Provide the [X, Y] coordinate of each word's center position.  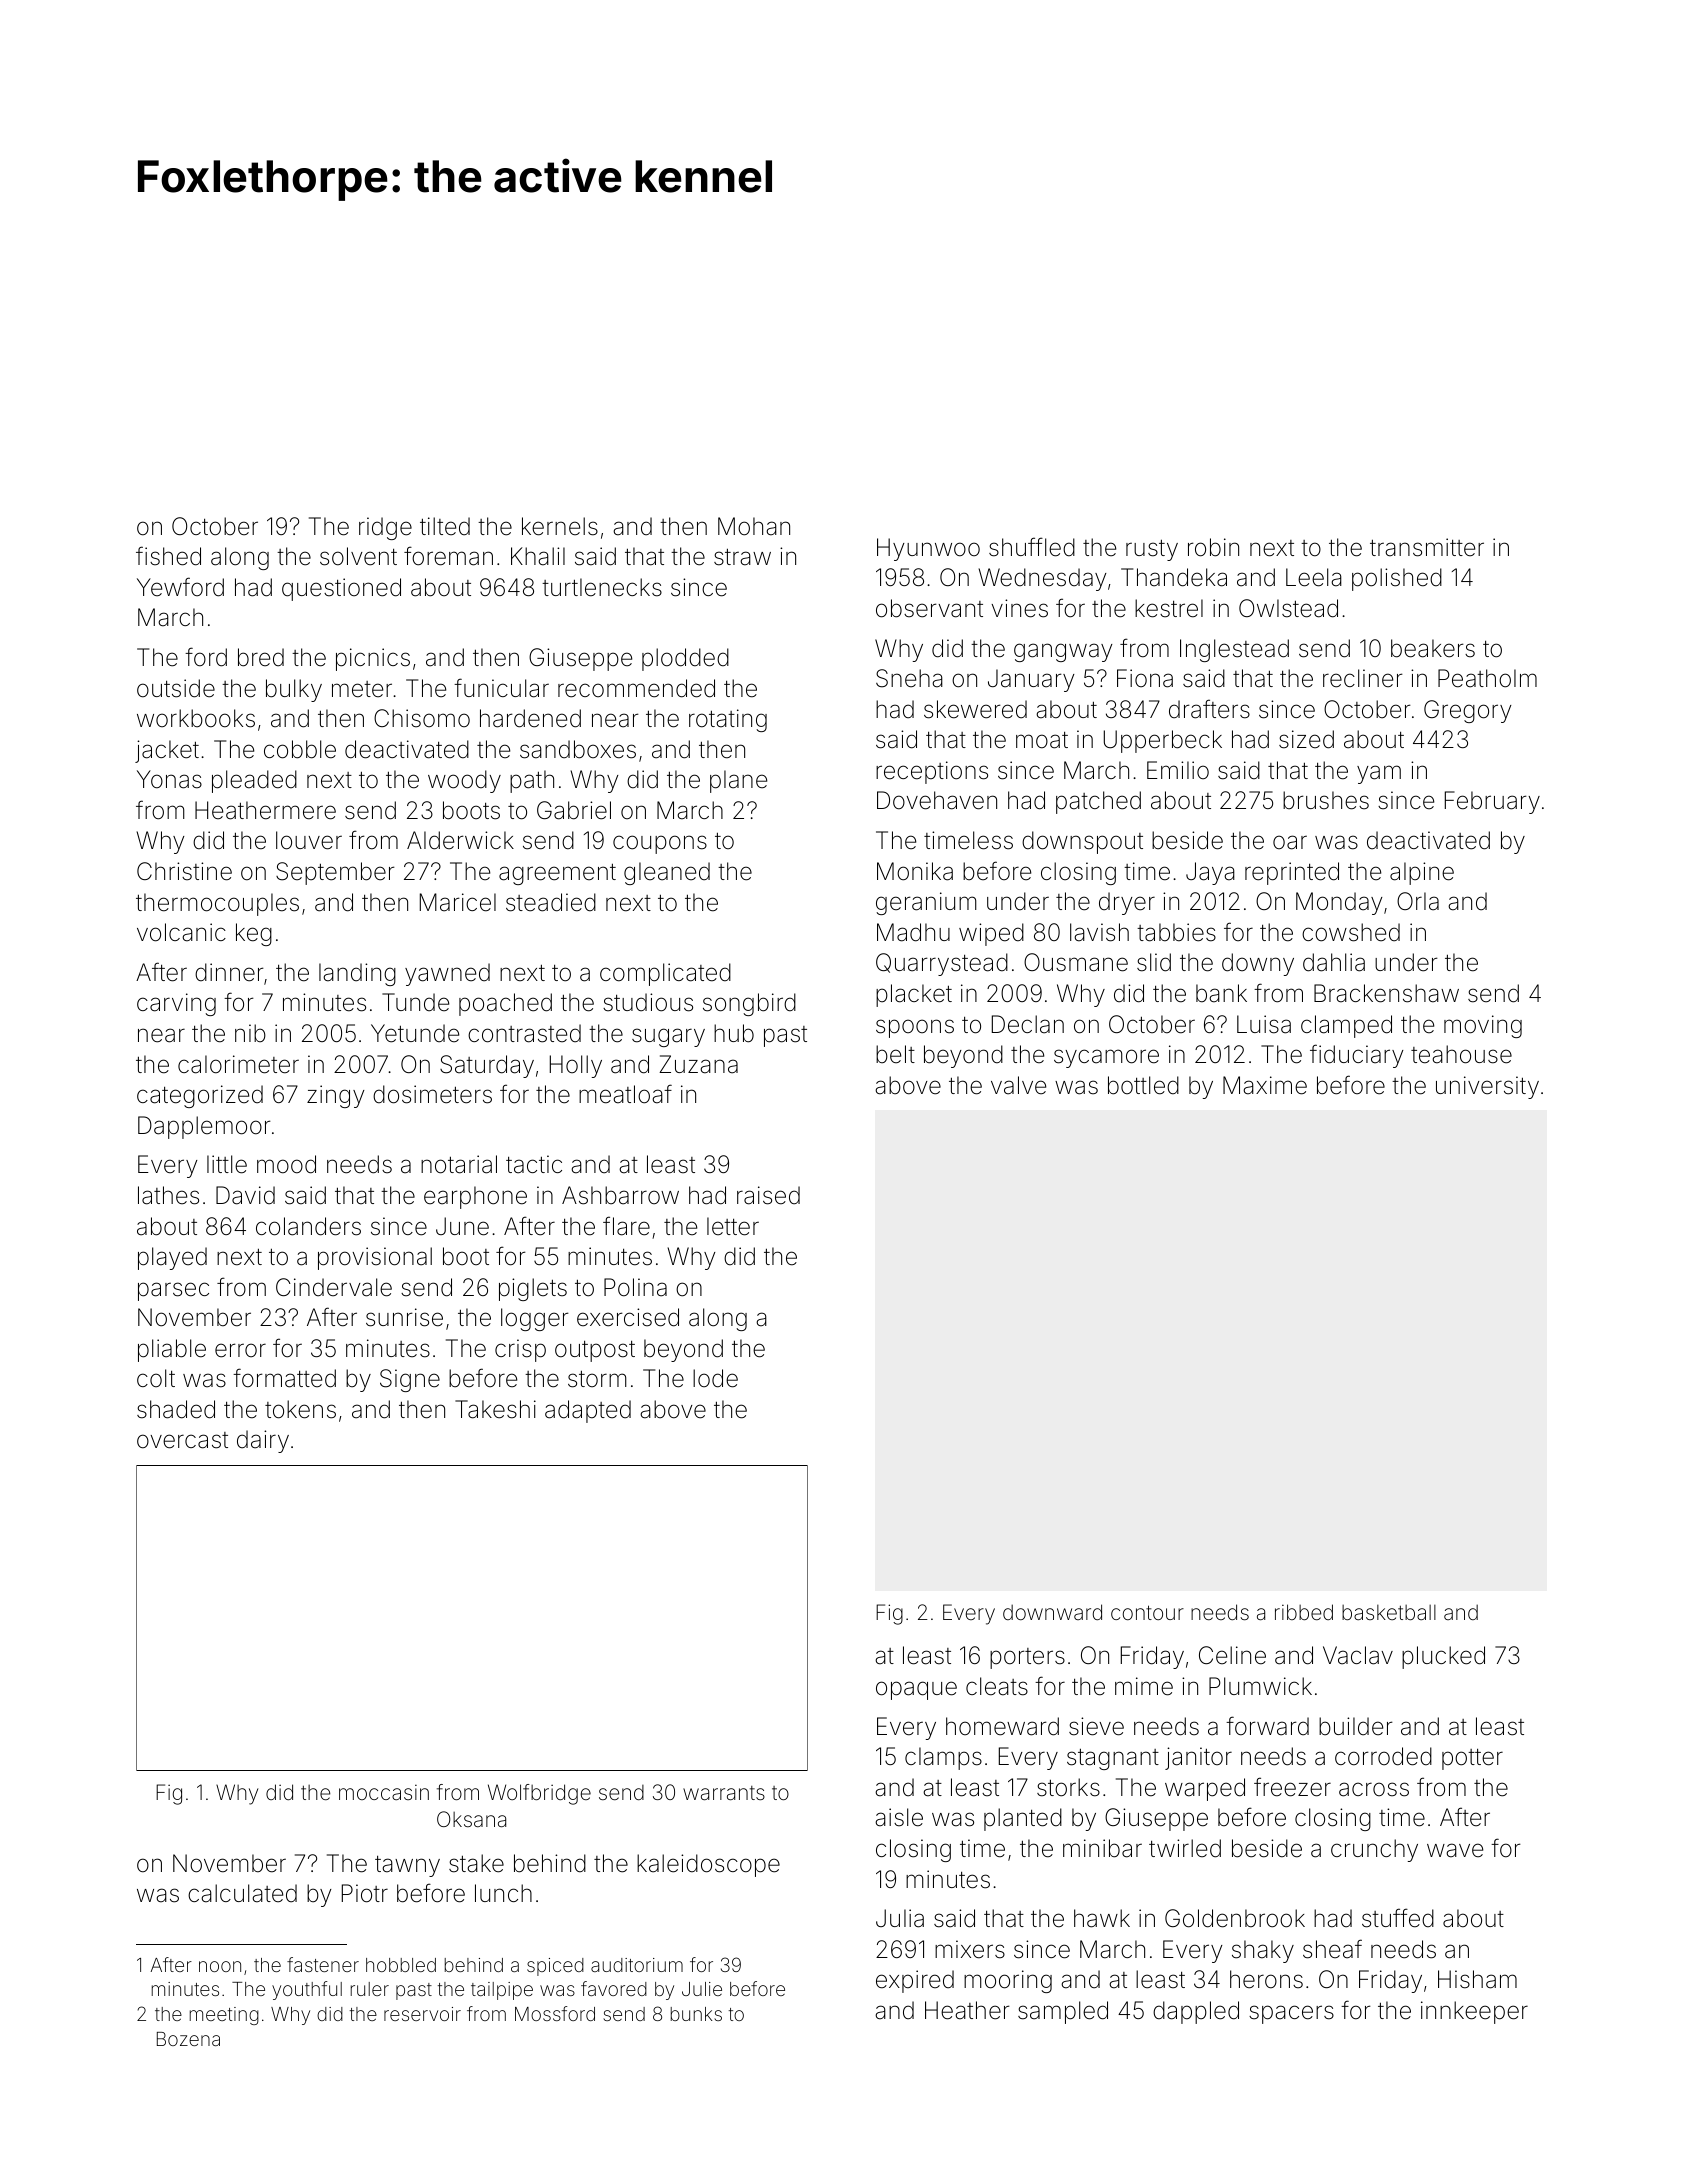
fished [168, 556]
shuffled [1032, 547]
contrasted [524, 1033]
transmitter [1427, 547]
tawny [407, 1866]
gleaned [667, 873]
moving [1483, 1026]
